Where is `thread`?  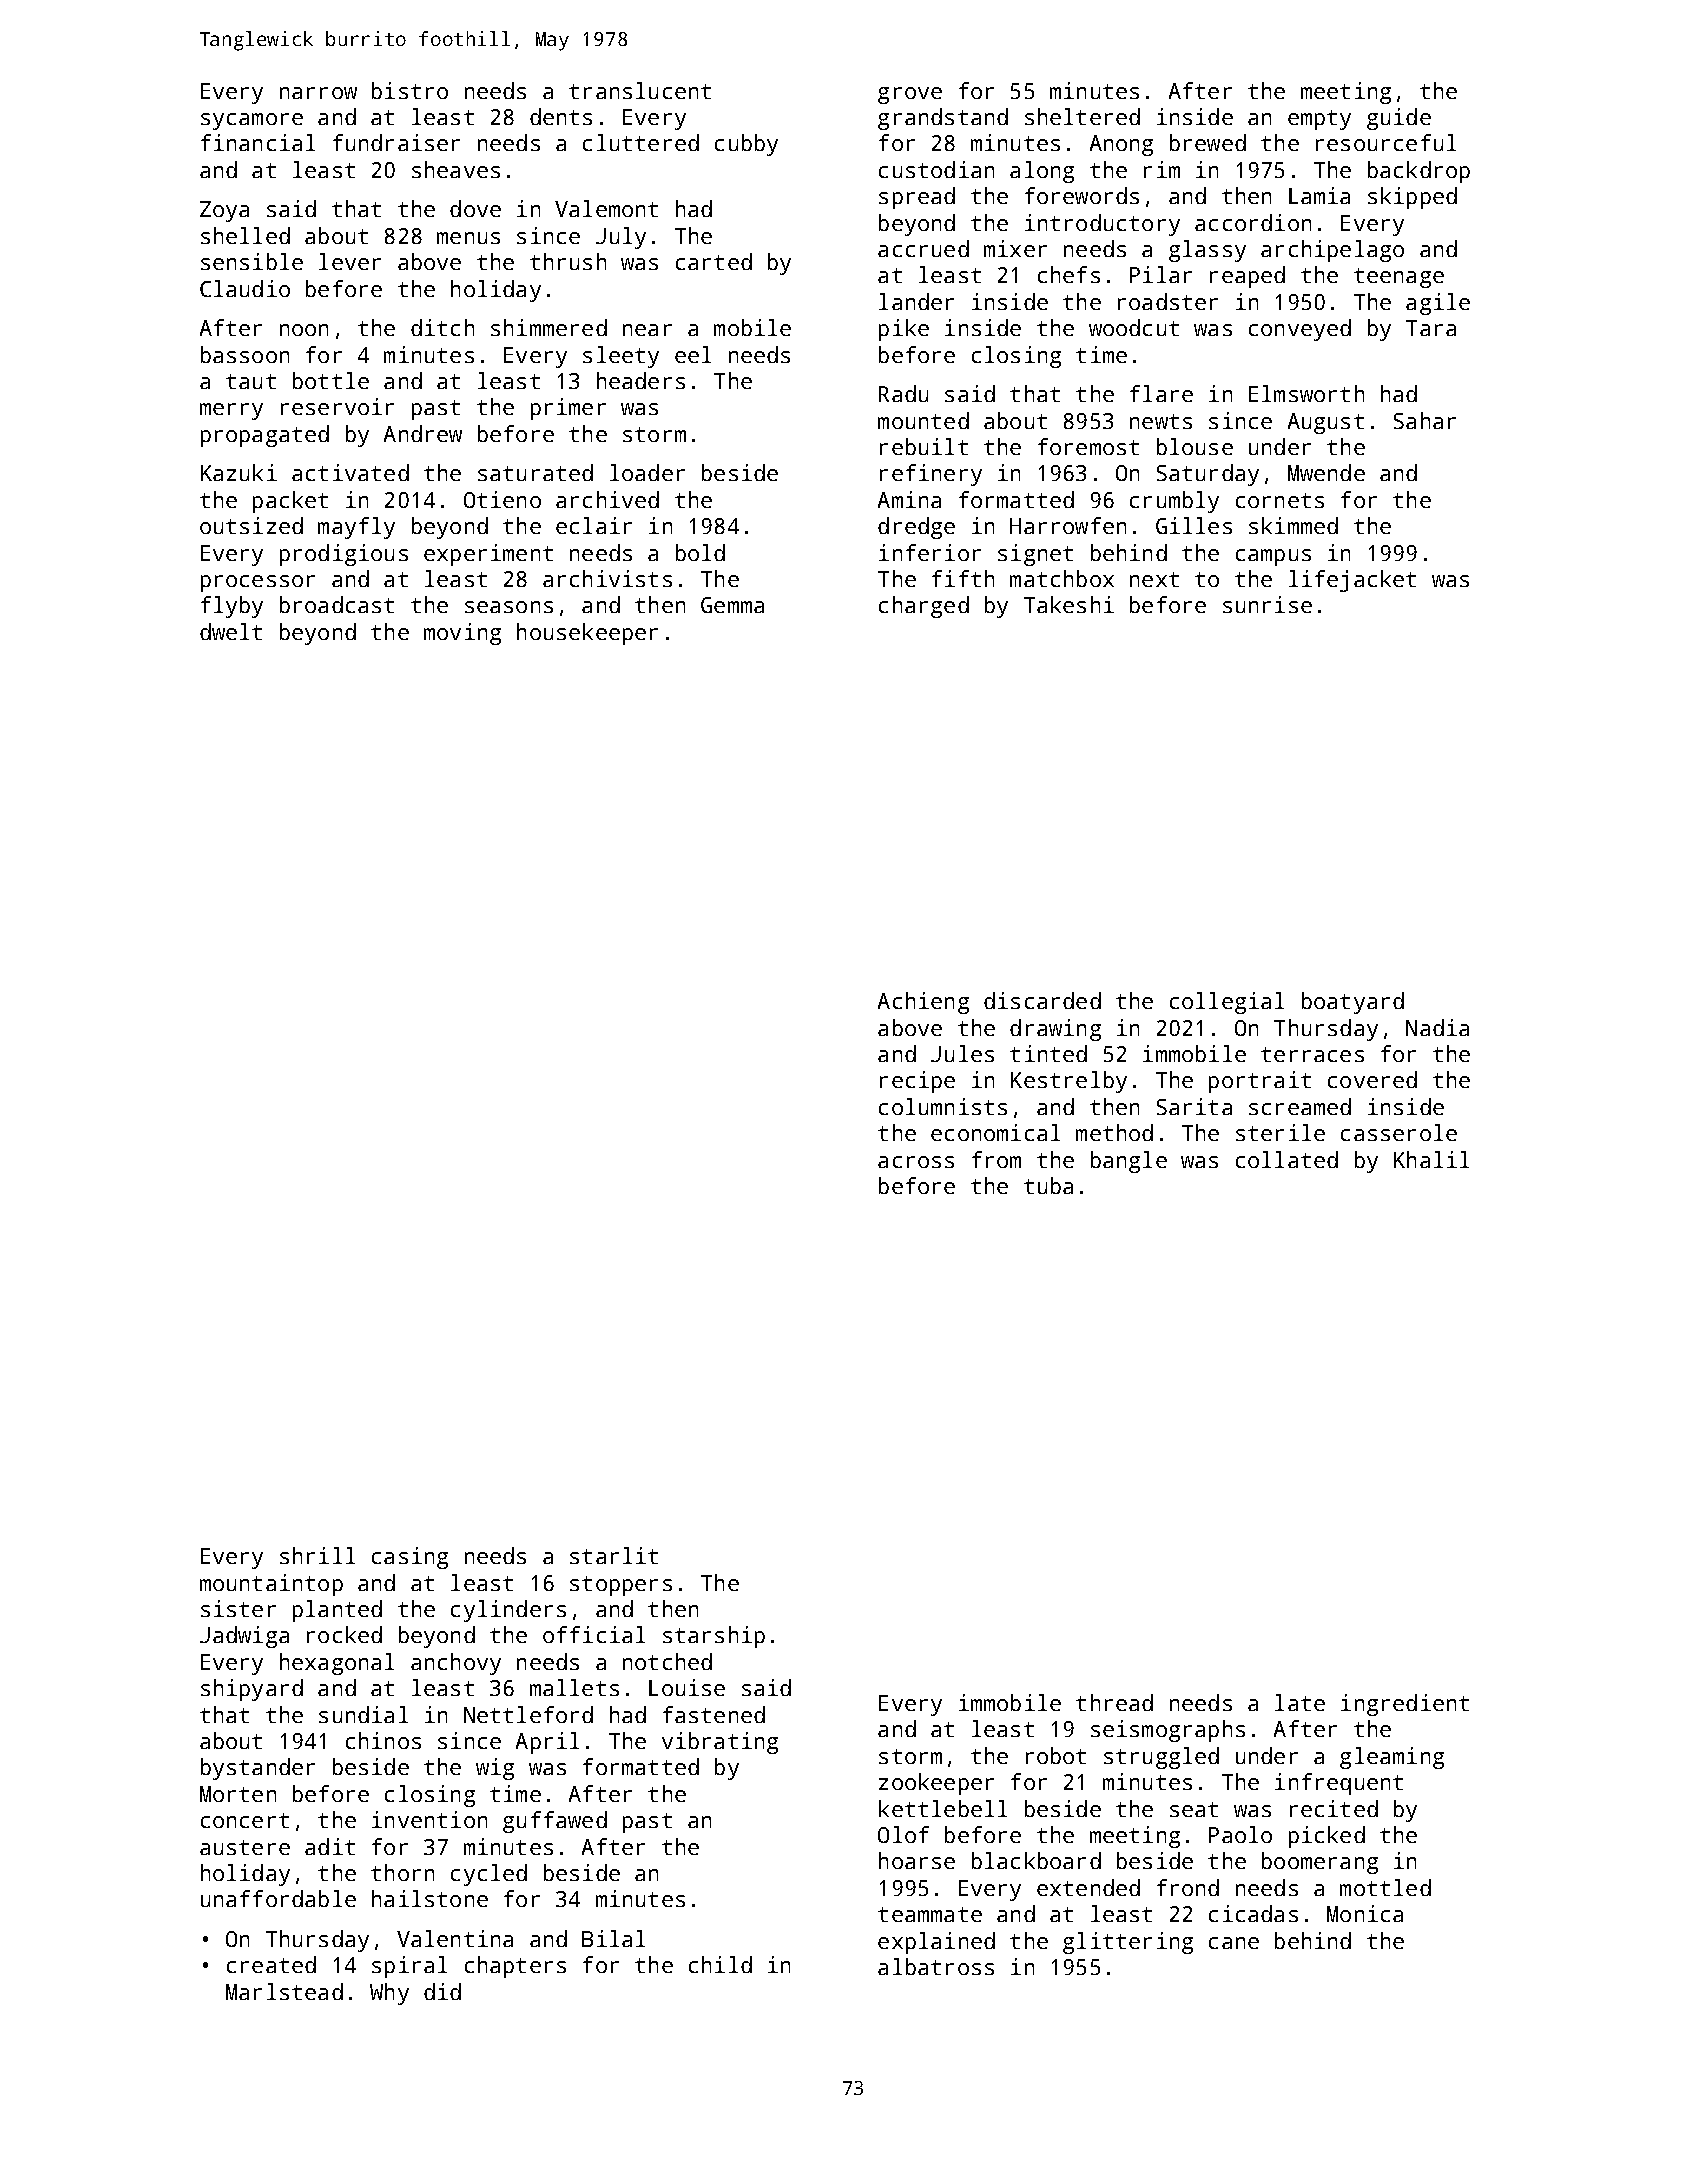
thread is located at coordinates (1114, 1702).
